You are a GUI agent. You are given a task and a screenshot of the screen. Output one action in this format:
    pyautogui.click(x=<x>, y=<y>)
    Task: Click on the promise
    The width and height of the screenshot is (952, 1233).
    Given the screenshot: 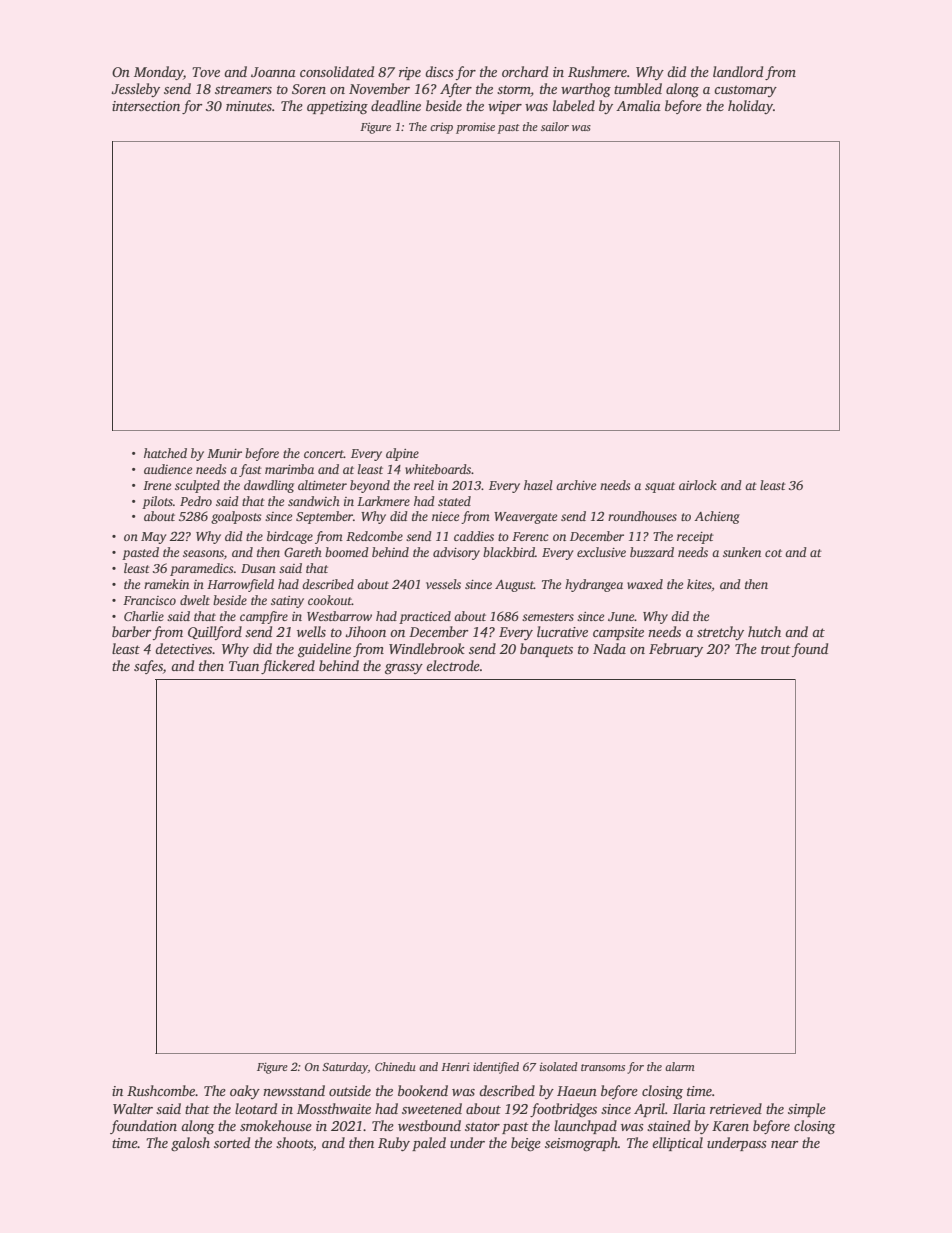 What is the action you would take?
    pyautogui.click(x=475, y=128)
